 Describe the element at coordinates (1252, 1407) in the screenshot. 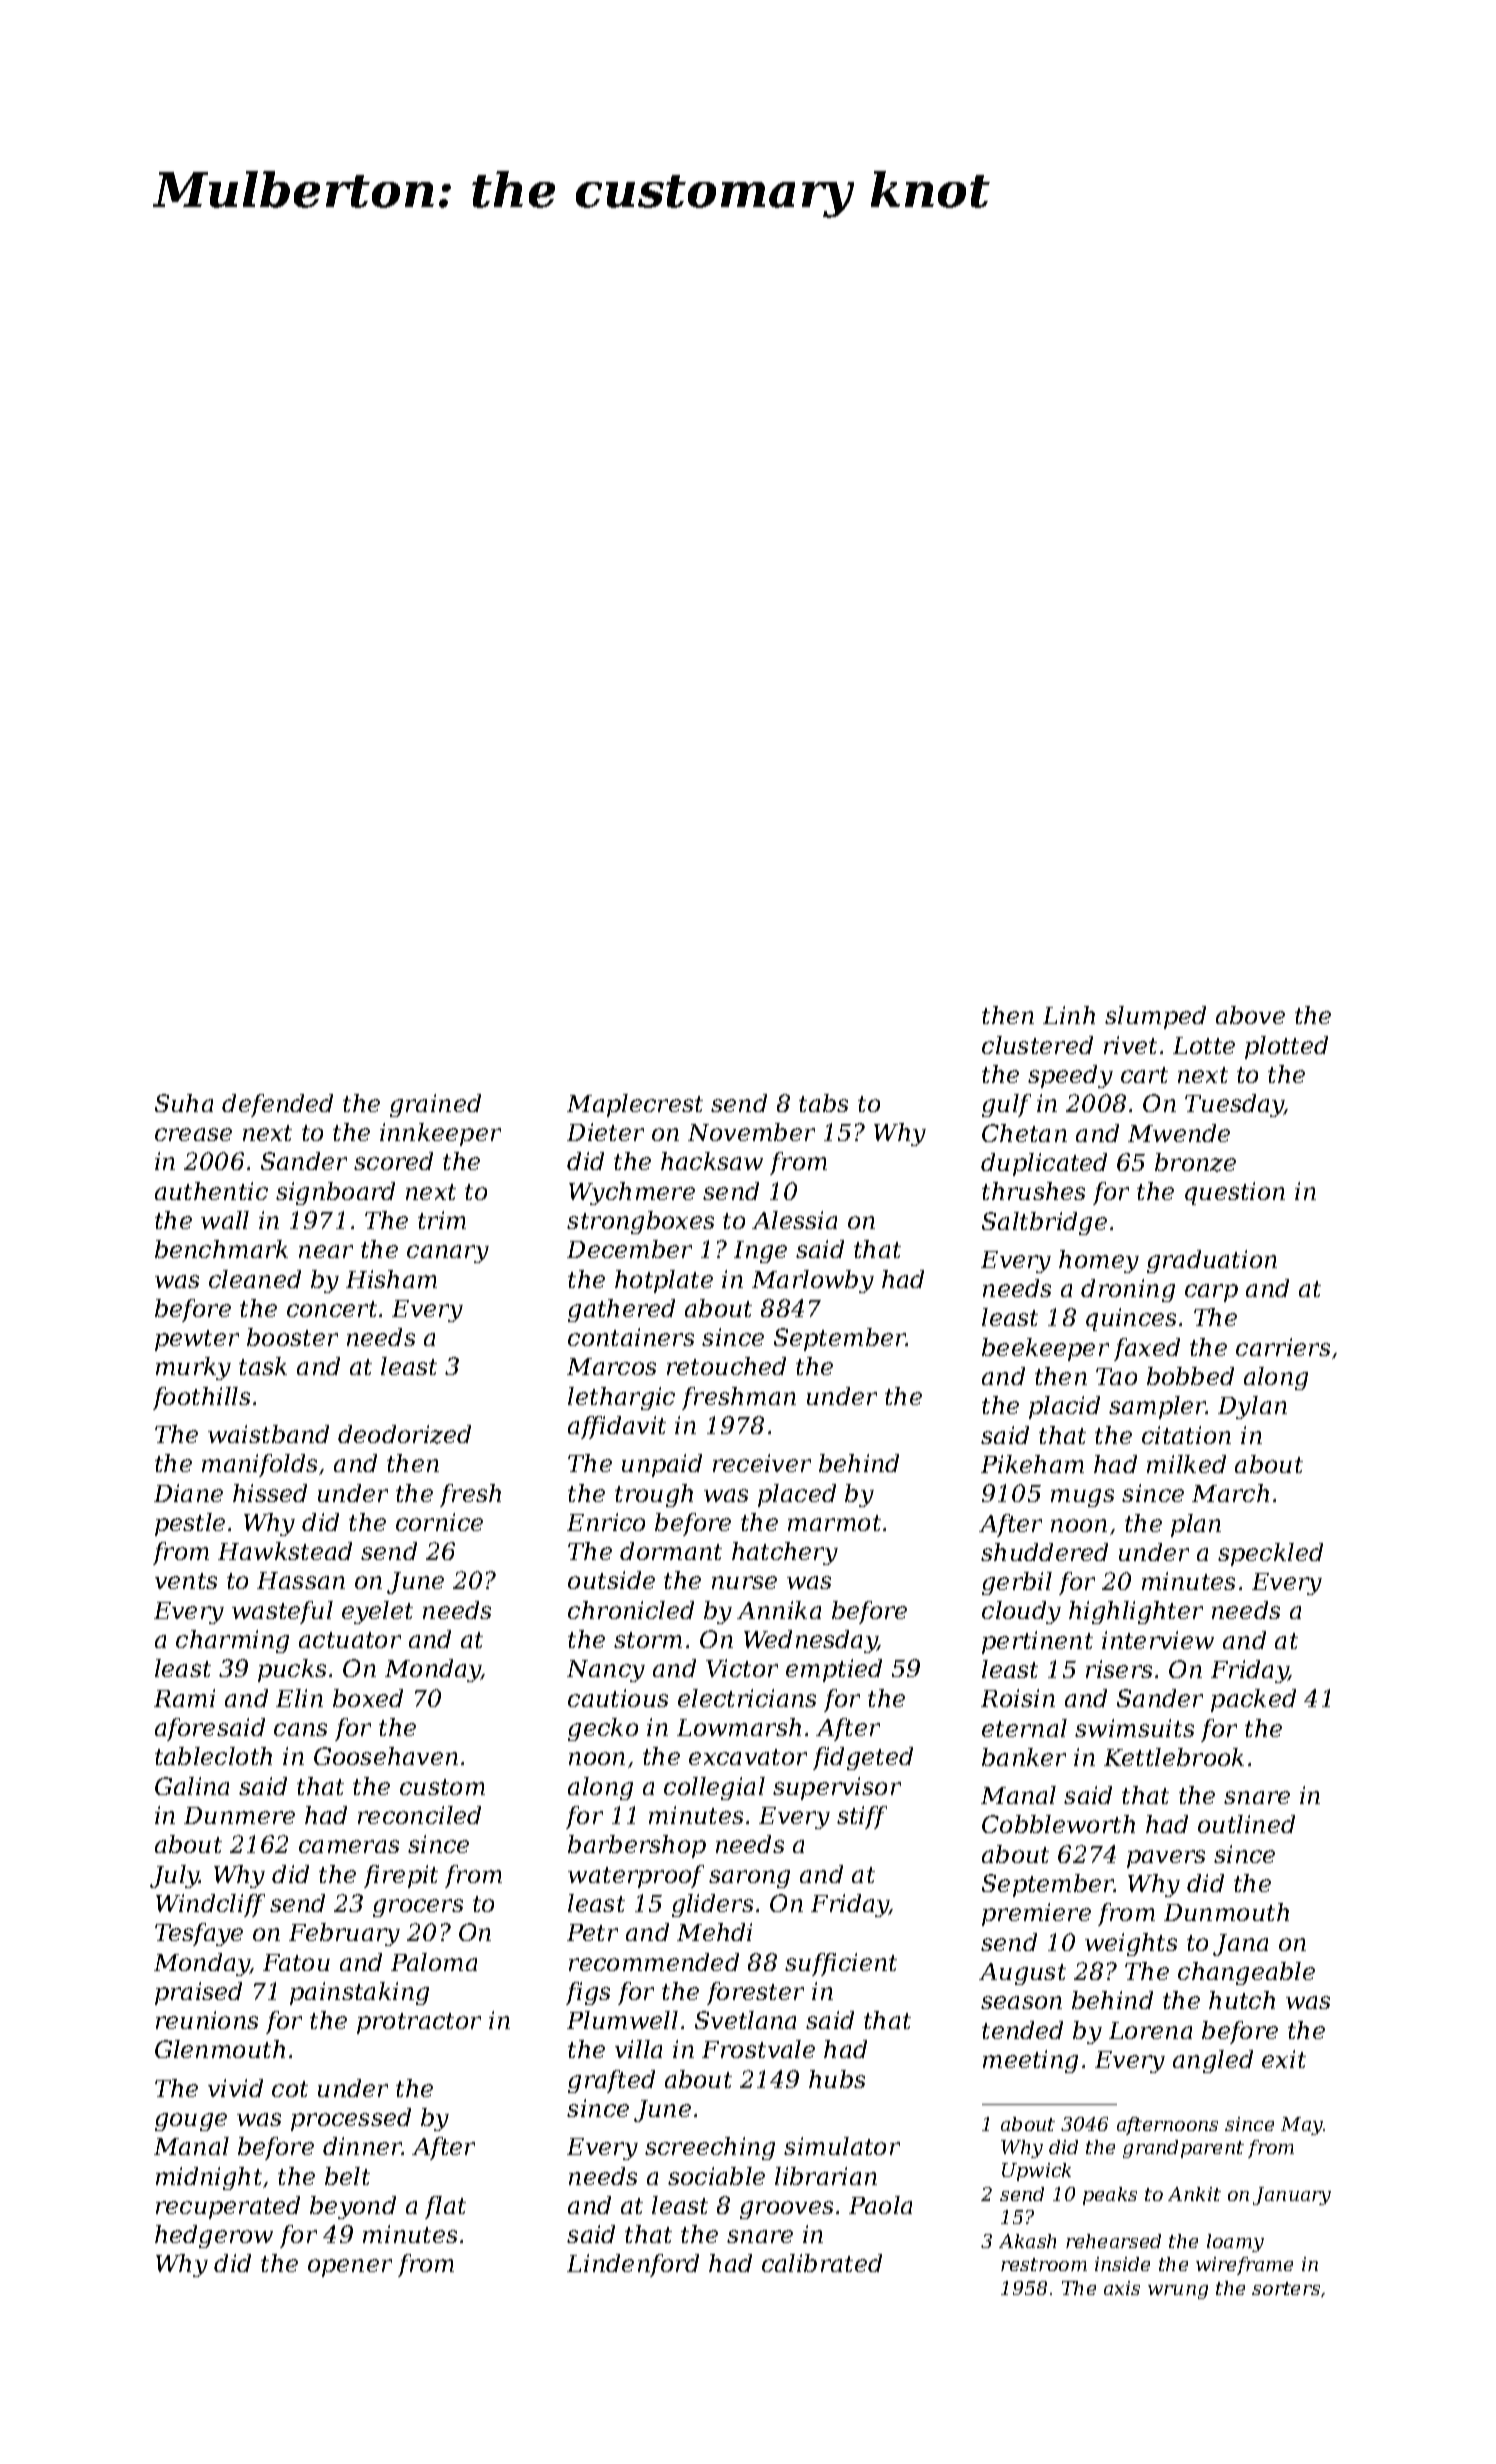

I see `Dylan` at that location.
